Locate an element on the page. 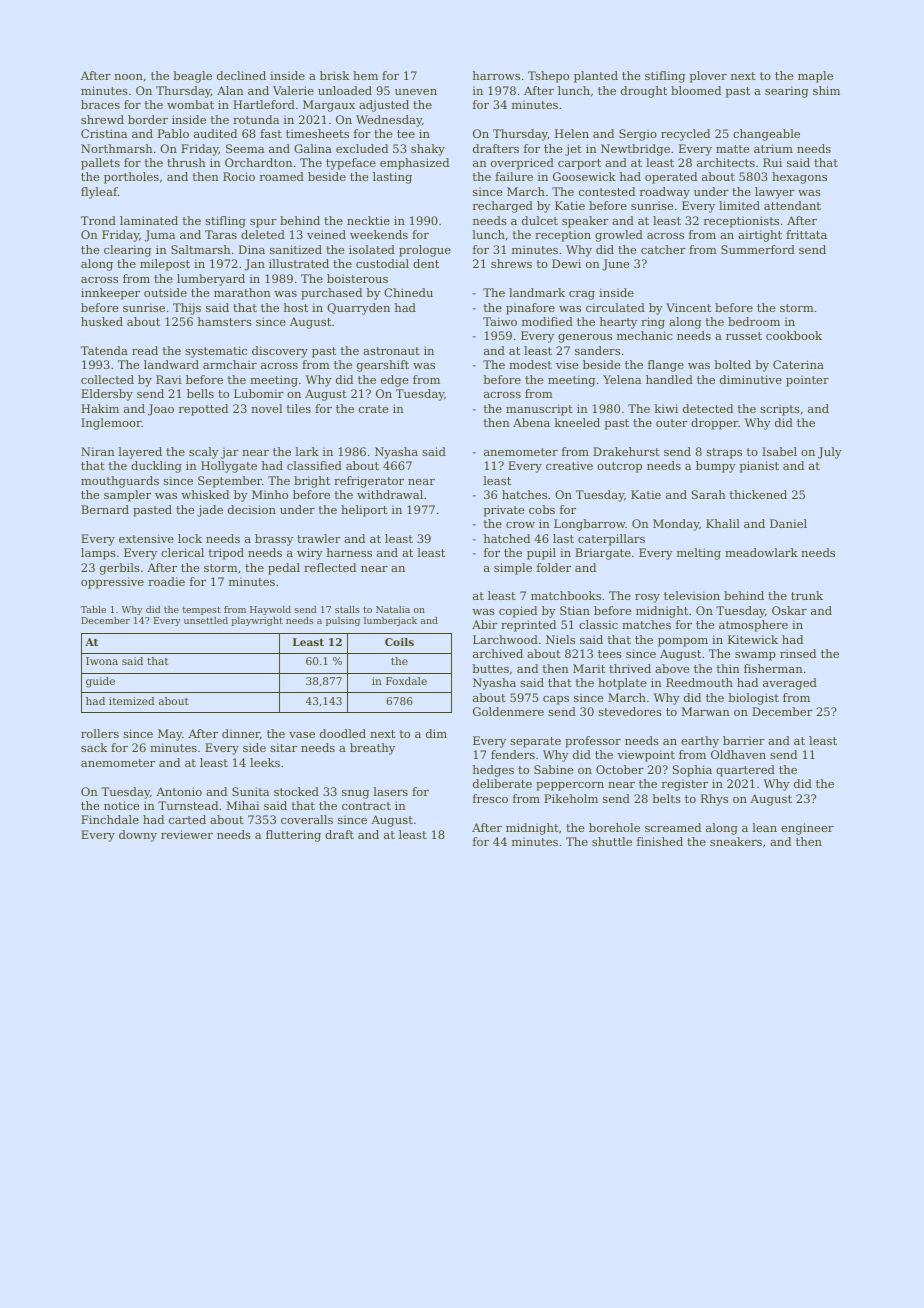 Image resolution: width=924 pixels, height=1308 pixels. Sarah is located at coordinates (709, 494).
